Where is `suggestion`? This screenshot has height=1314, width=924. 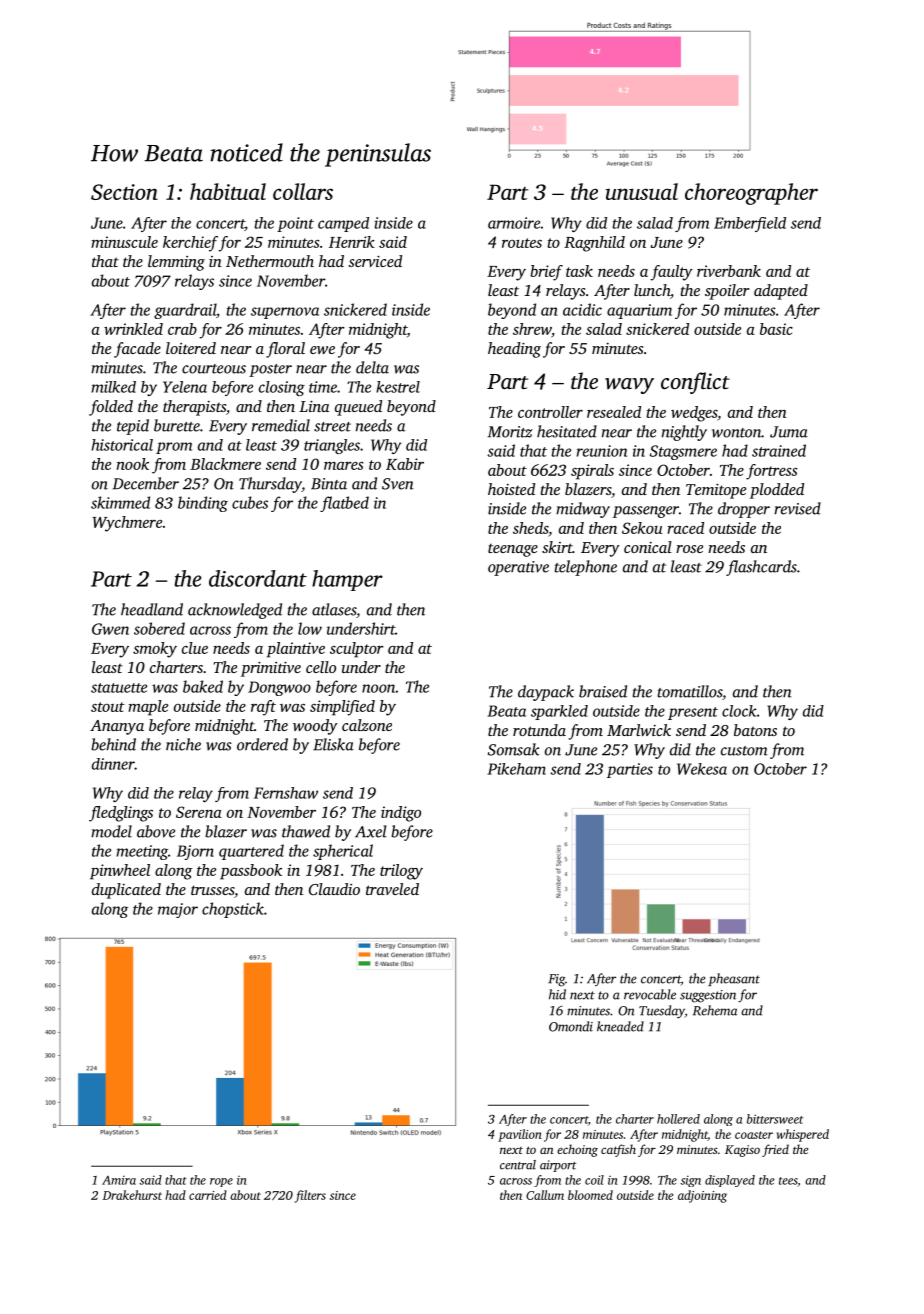
suggestion is located at coordinates (708, 996).
